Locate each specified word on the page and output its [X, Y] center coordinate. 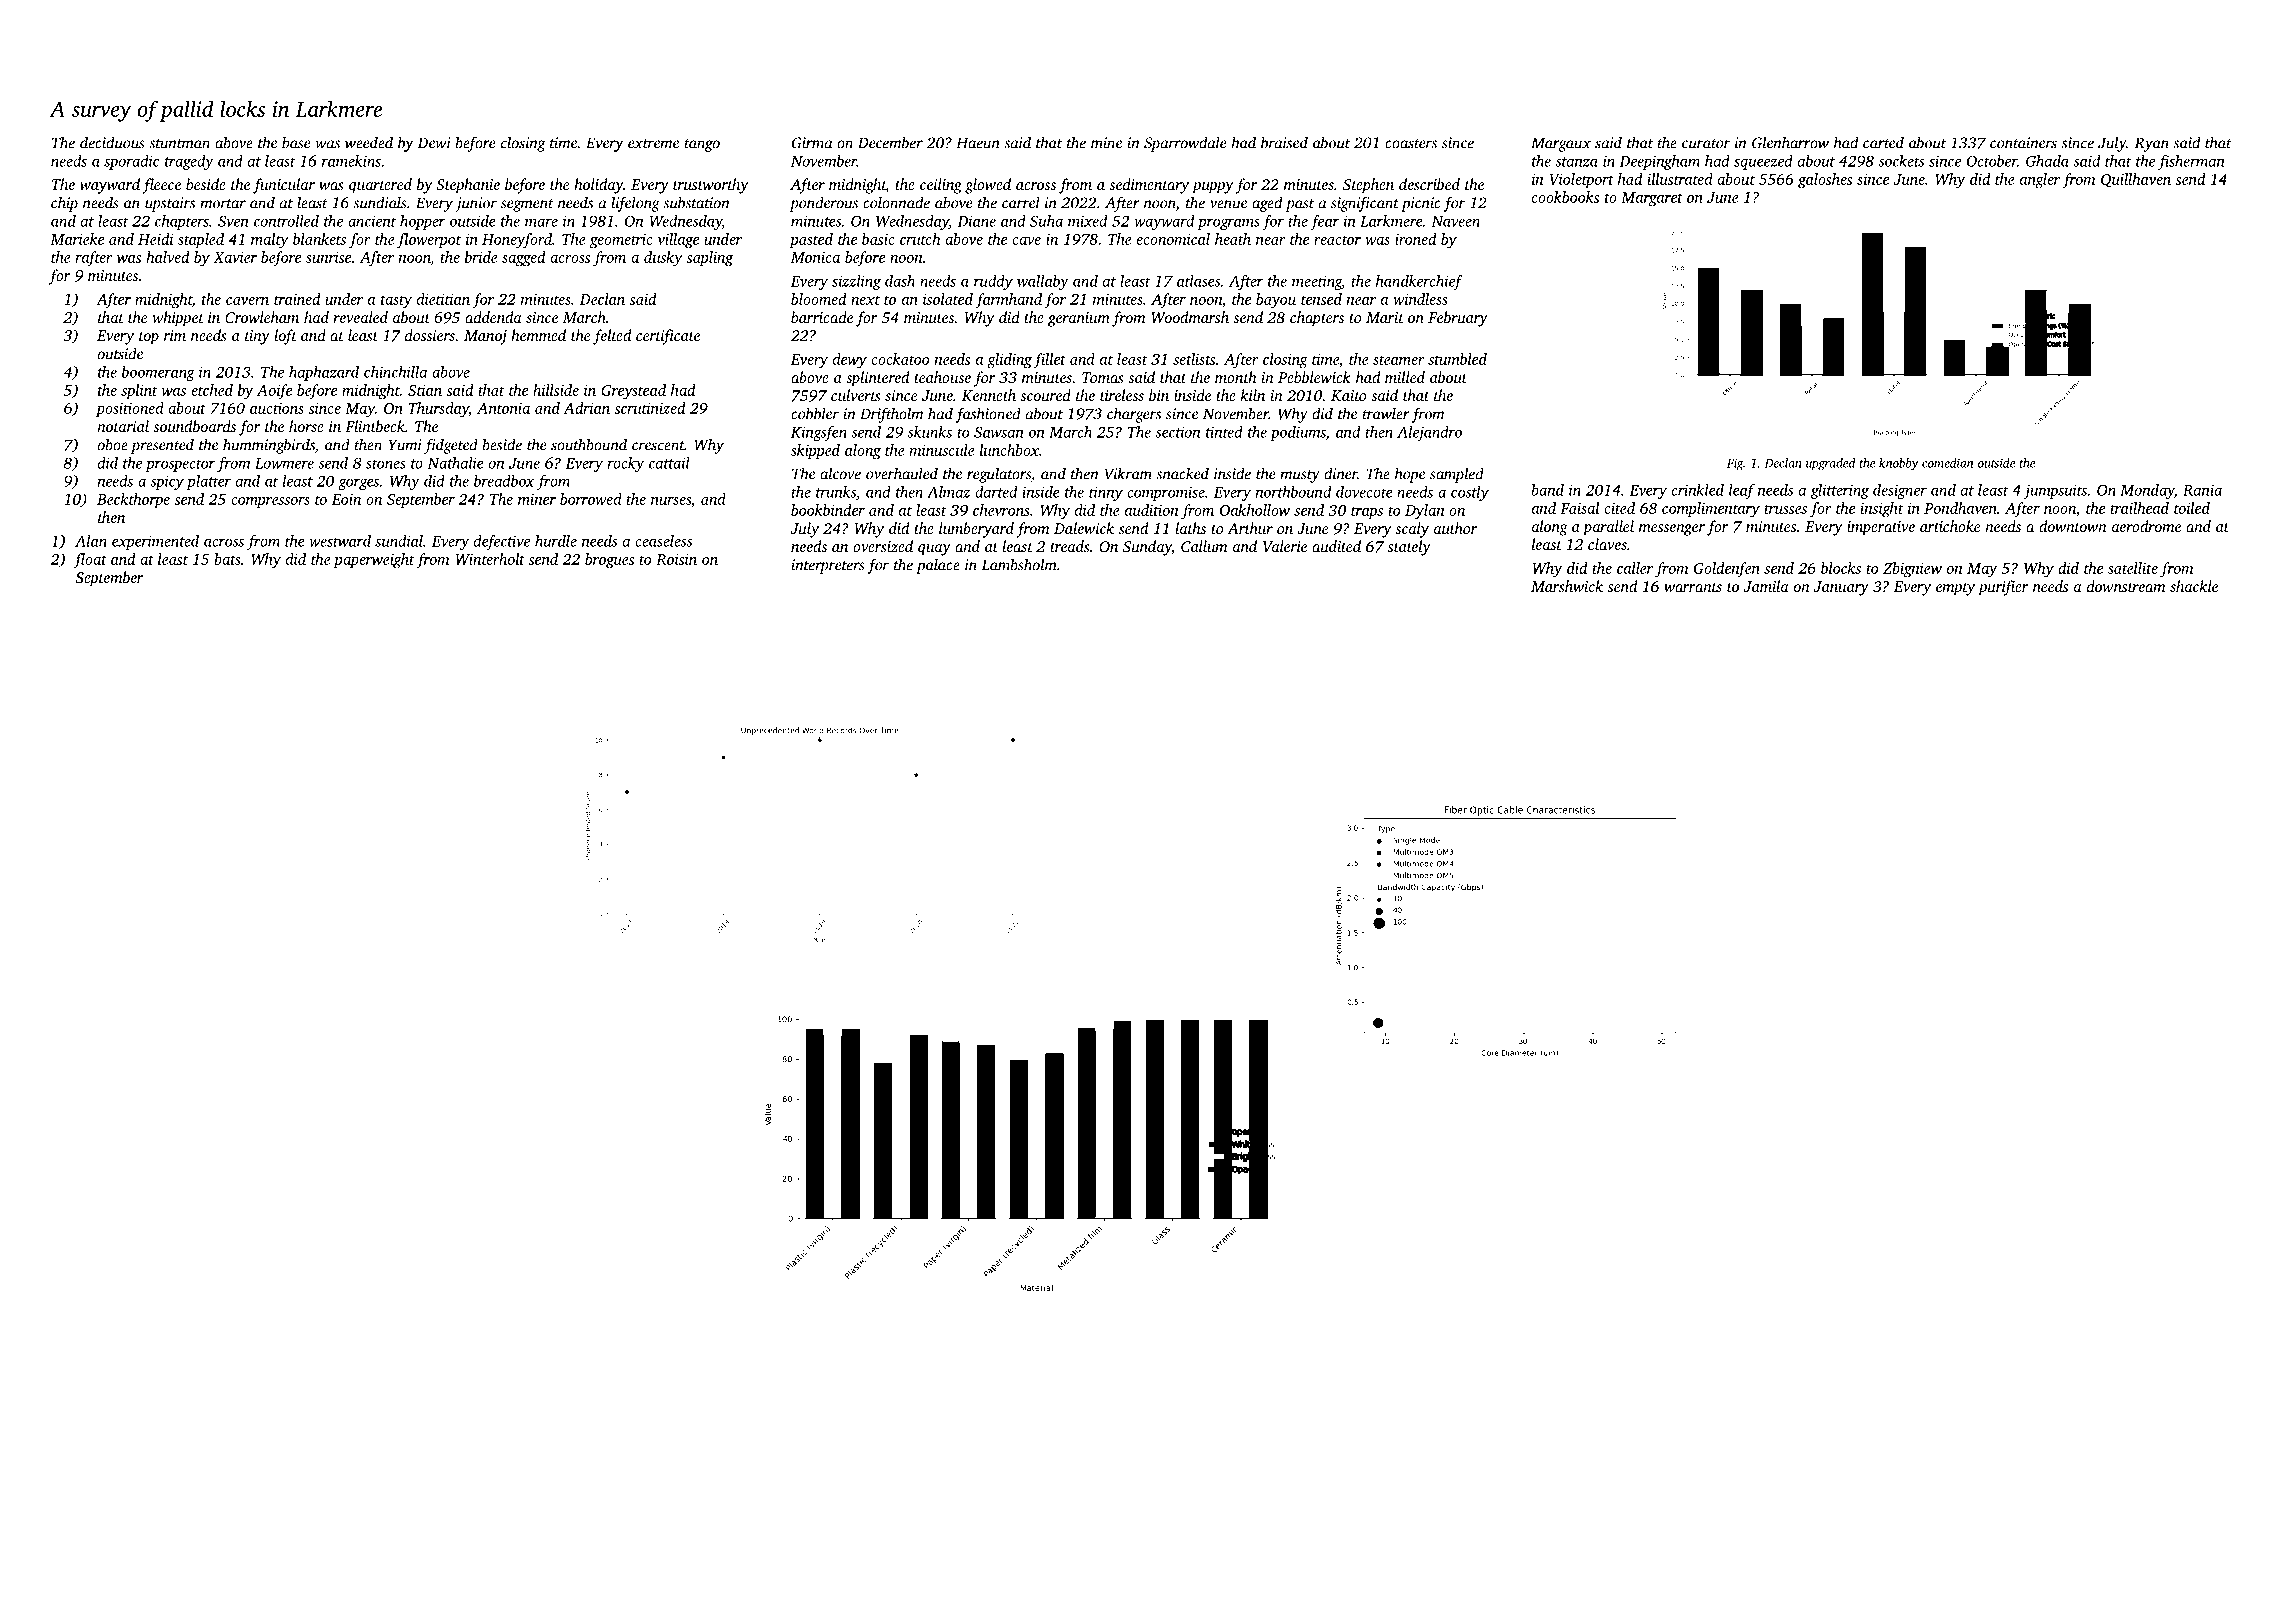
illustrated [1680, 179]
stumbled [1457, 359]
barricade [822, 317]
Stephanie [468, 186]
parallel [1608, 528]
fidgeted [451, 446]
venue [1228, 204]
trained [297, 299]
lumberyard [976, 530]
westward [340, 541]
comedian [1947, 463]
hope [1410, 475]
